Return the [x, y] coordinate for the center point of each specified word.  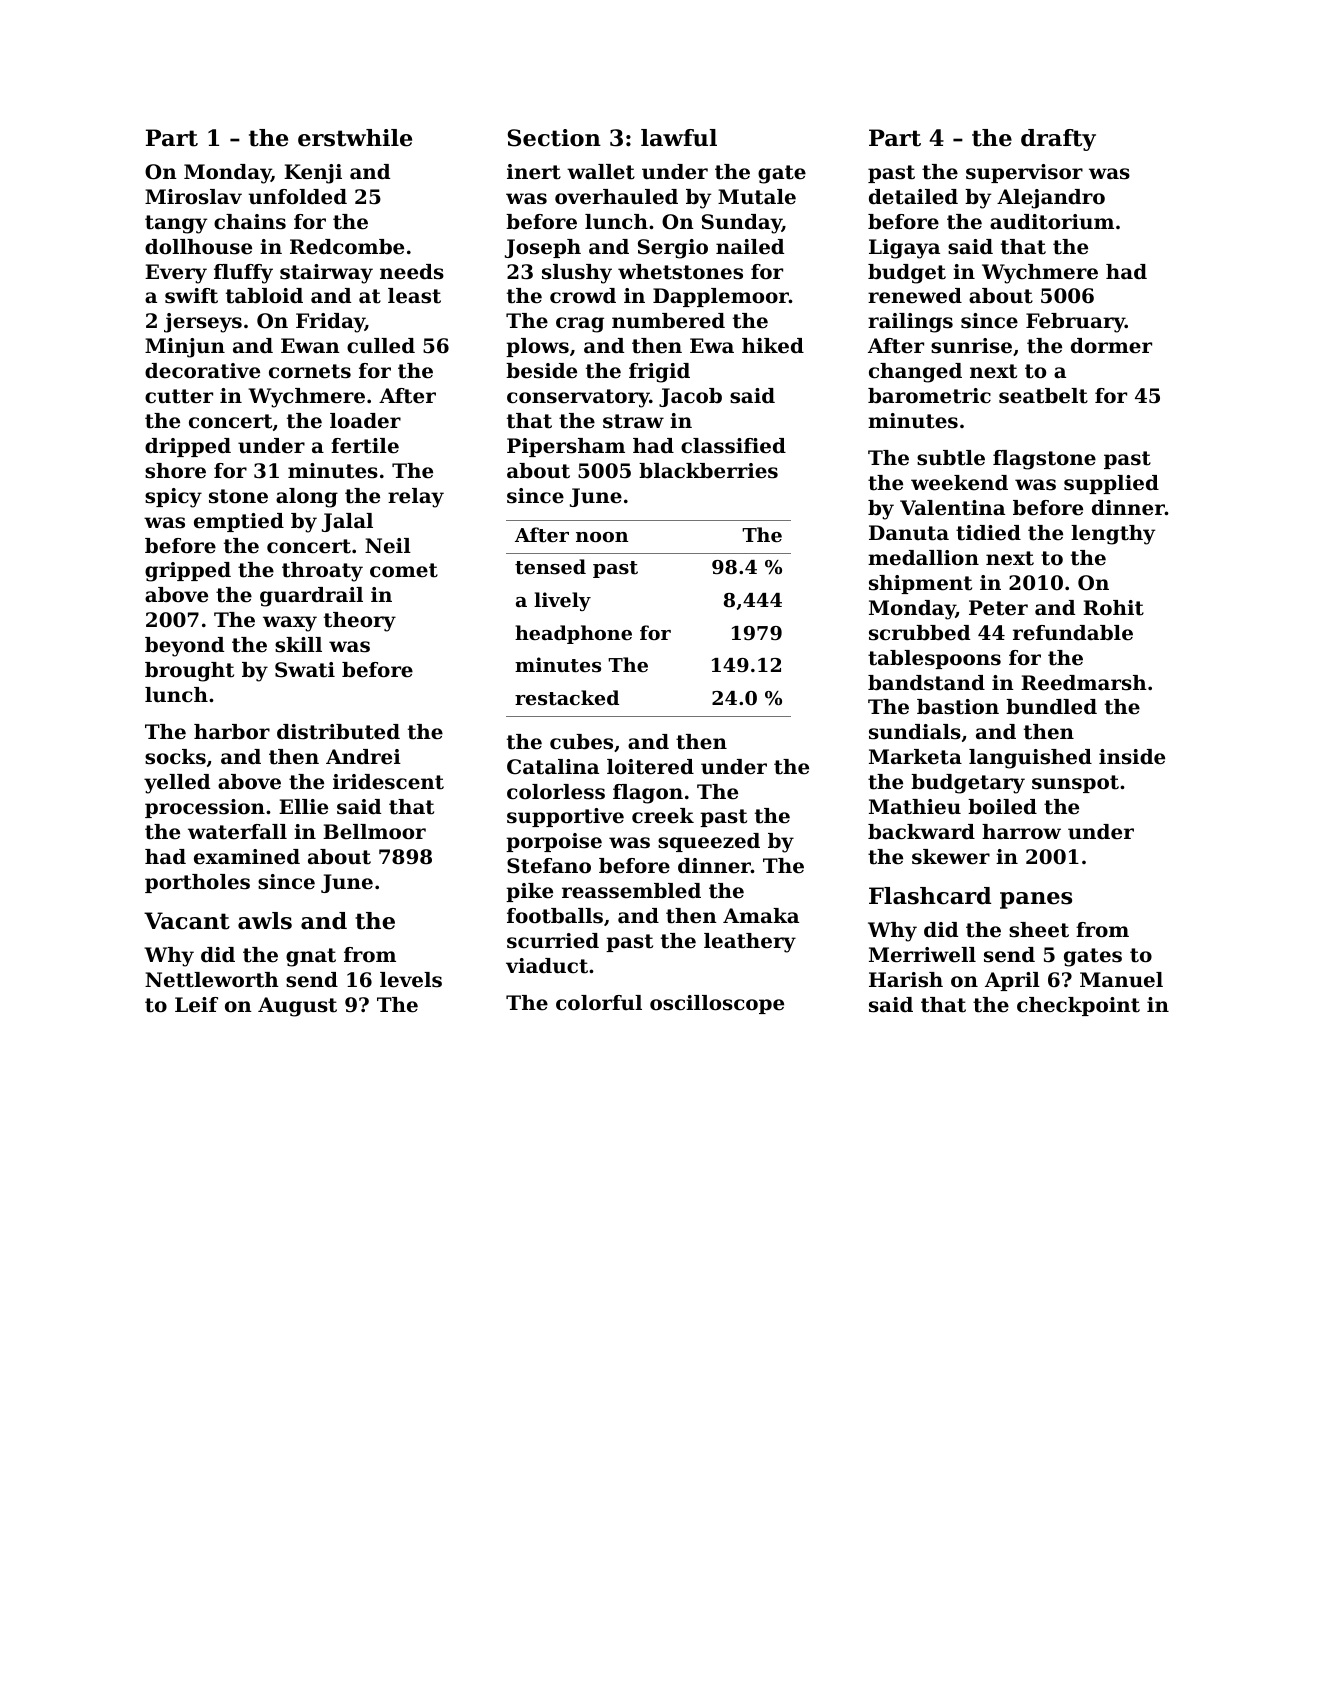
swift [191, 296]
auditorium [1052, 222]
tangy [176, 224]
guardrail [311, 597]
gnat [311, 957]
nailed [750, 247]
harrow [1021, 832]
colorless [556, 792]
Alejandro [1051, 199]
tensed [550, 567]
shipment [920, 584]
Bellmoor [374, 832]
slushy [577, 274]
